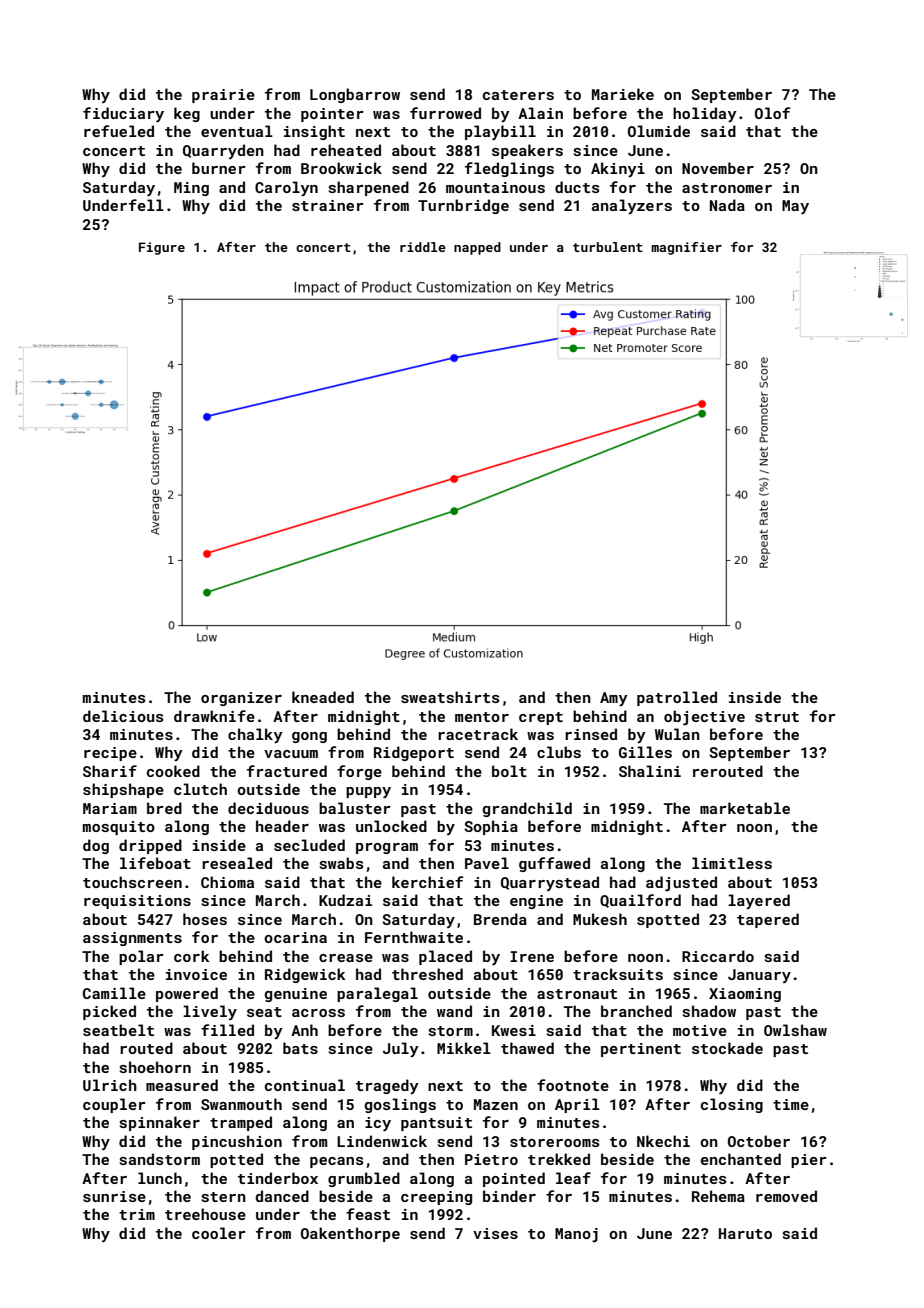 The height and width of the screenshot is (1308, 924). What do you see at coordinates (745, 1233) in the screenshot?
I see `Haruto` at bounding box center [745, 1233].
